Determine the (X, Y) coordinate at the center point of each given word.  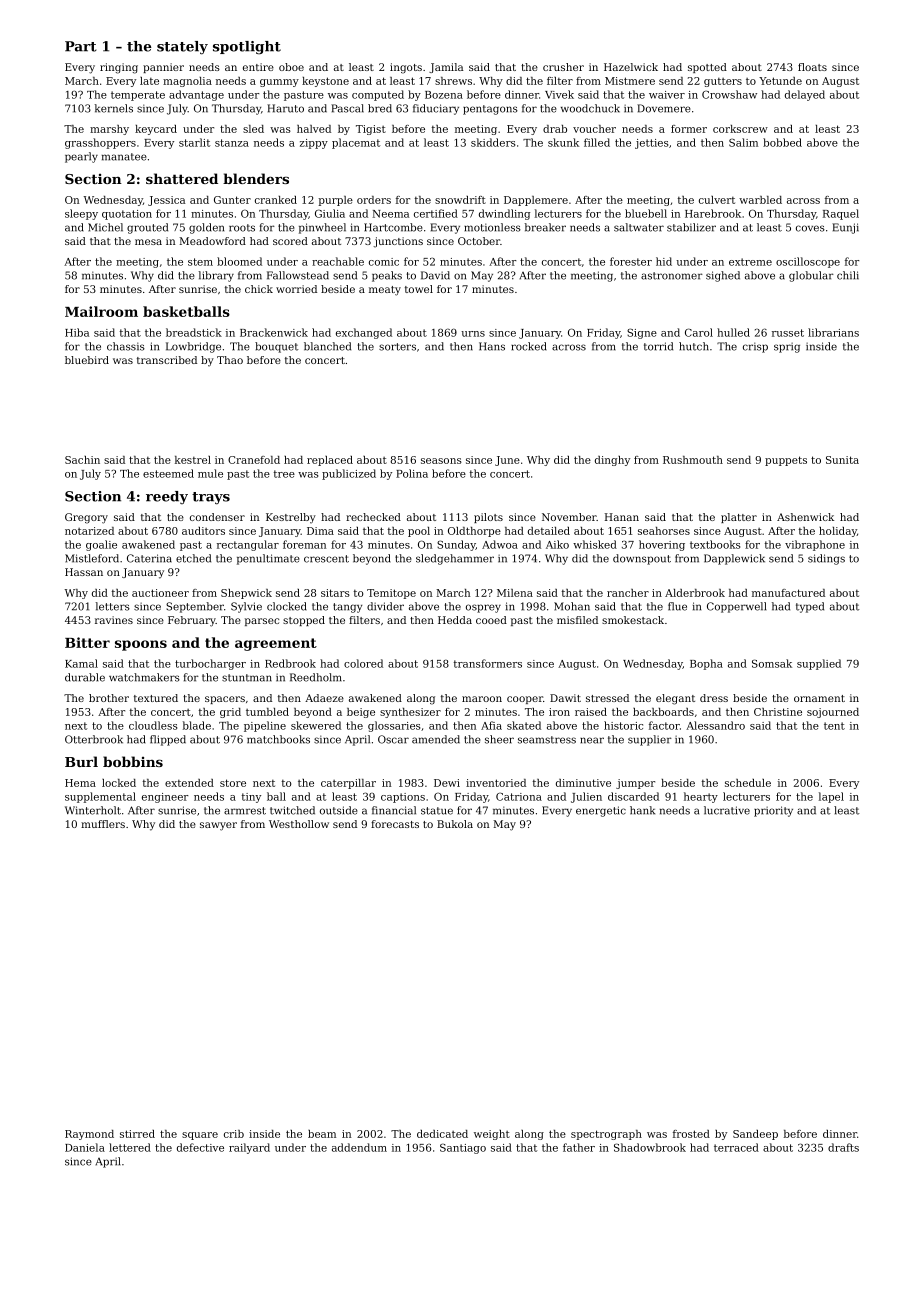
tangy (347, 608)
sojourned (833, 713)
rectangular (248, 545)
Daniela (85, 1147)
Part (80, 46)
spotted (707, 68)
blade (197, 725)
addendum (359, 1147)
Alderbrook (695, 593)
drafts (843, 1147)
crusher (563, 67)
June (507, 461)
